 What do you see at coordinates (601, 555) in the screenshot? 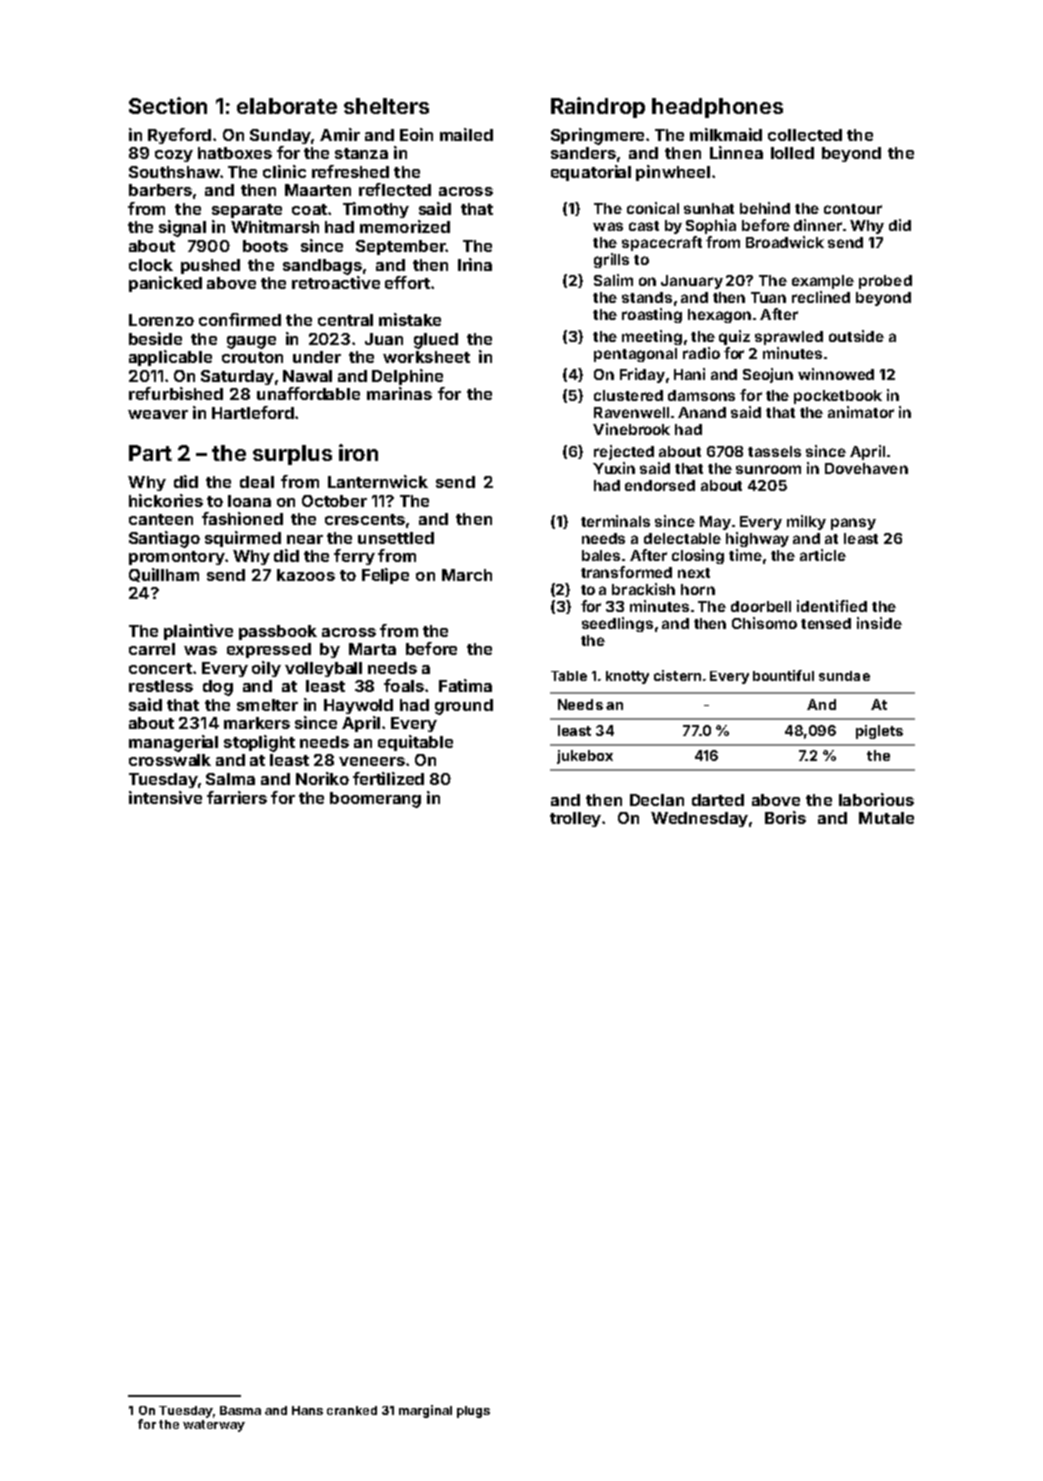
I see `bales` at bounding box center [601, 555].
